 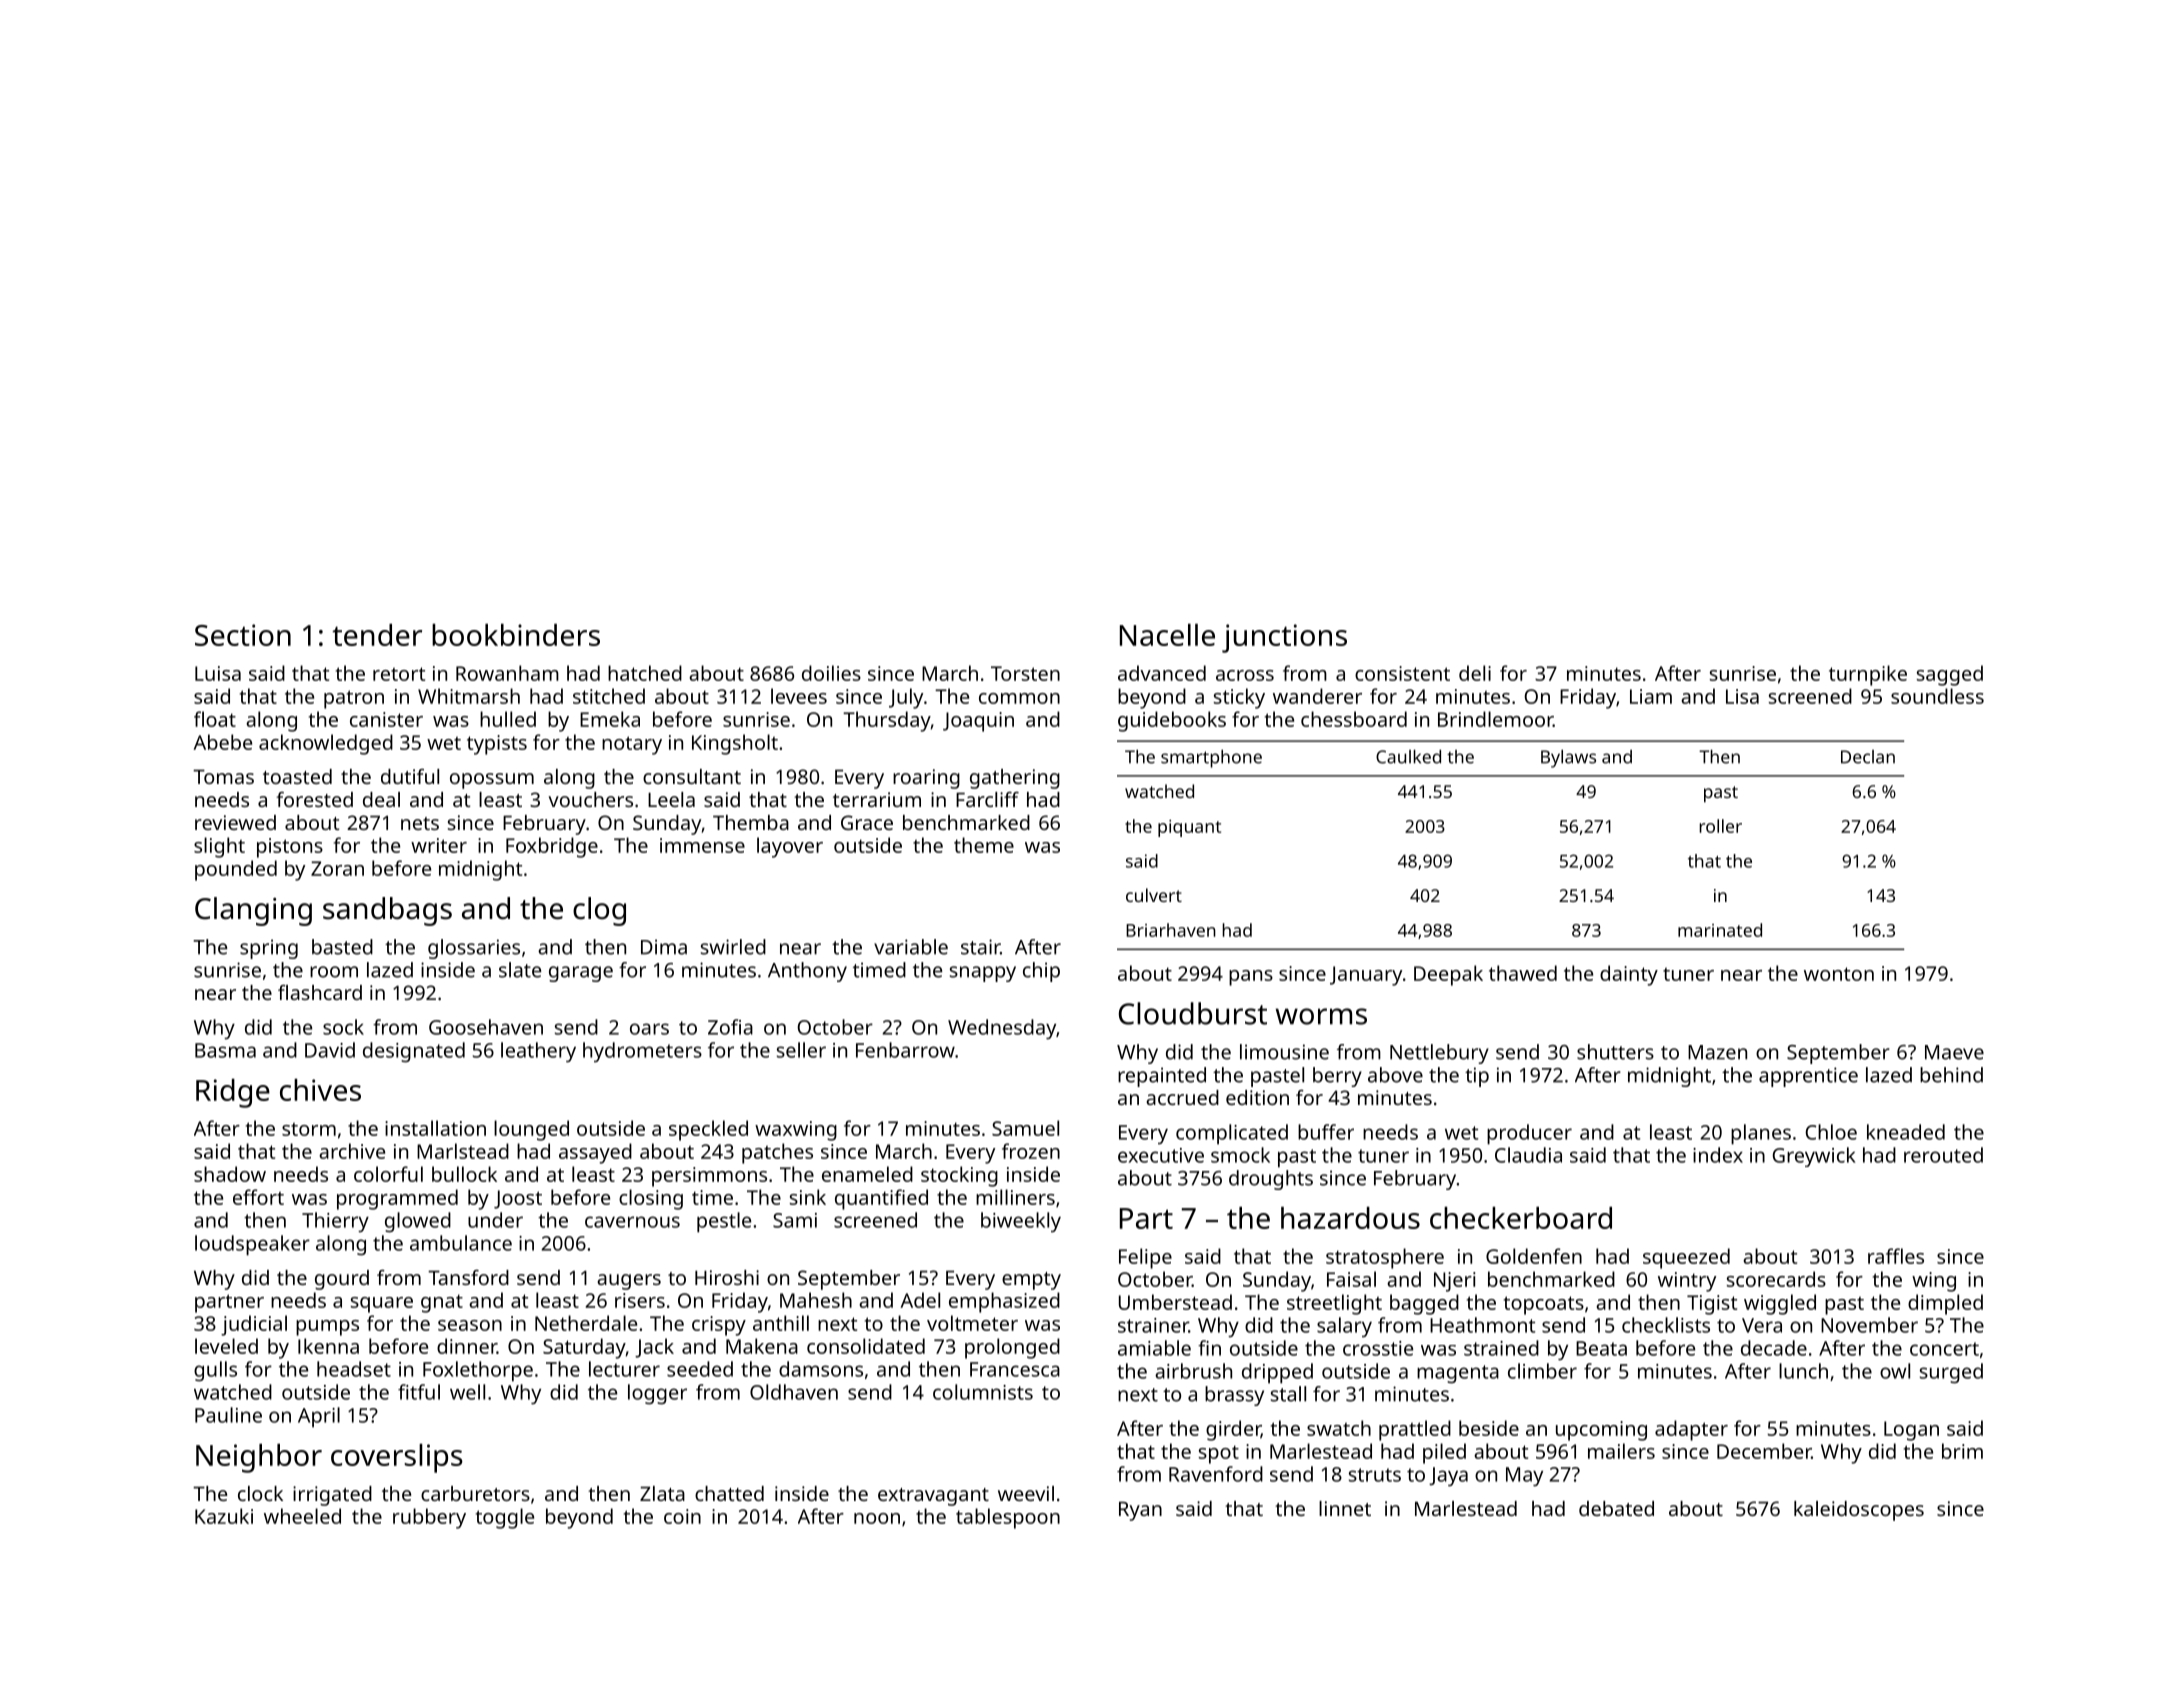 I want to click on limousine, so click(x=1284, y=1052).
